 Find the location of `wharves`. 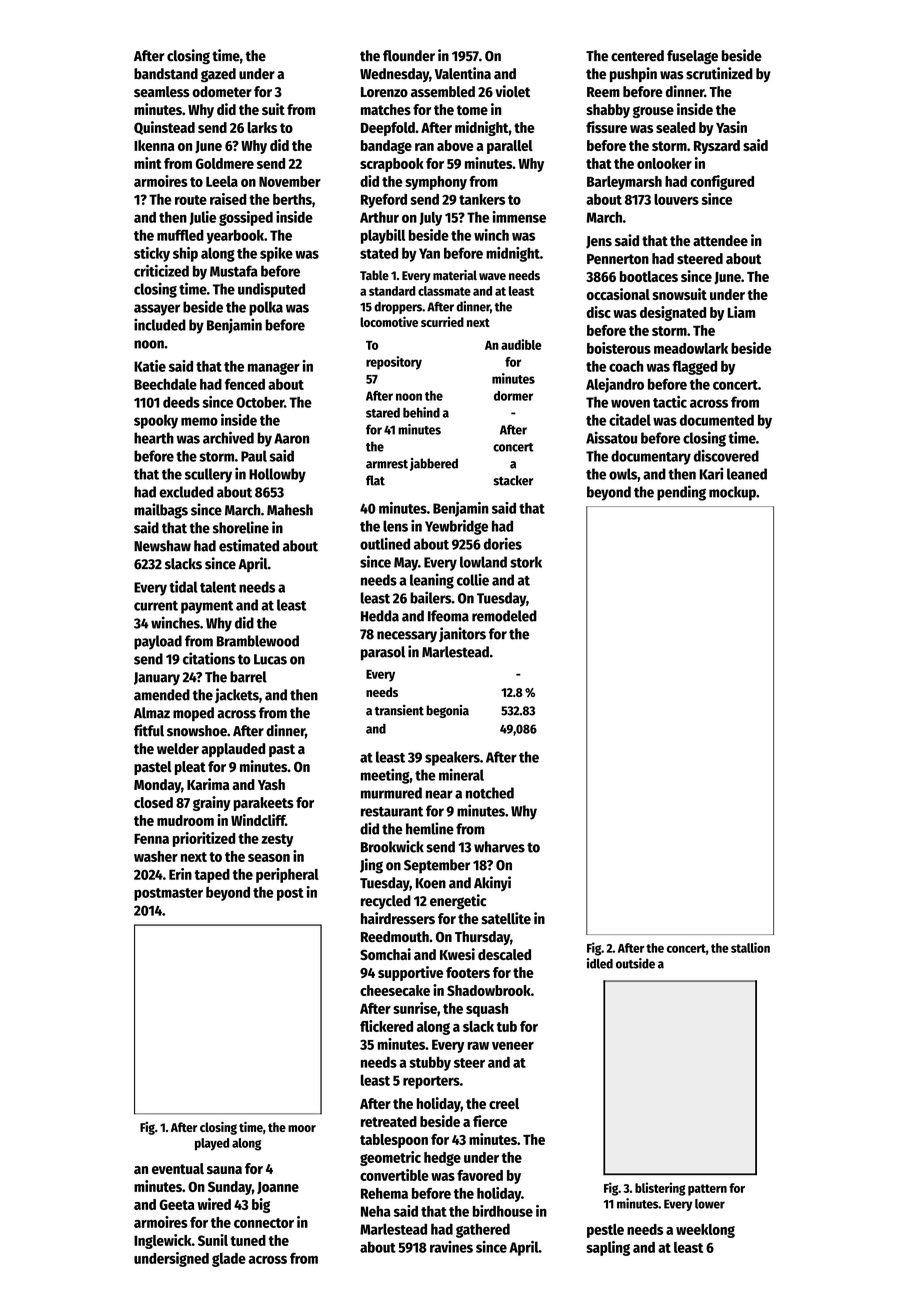

wharves is located at coordinates (499, 847).
